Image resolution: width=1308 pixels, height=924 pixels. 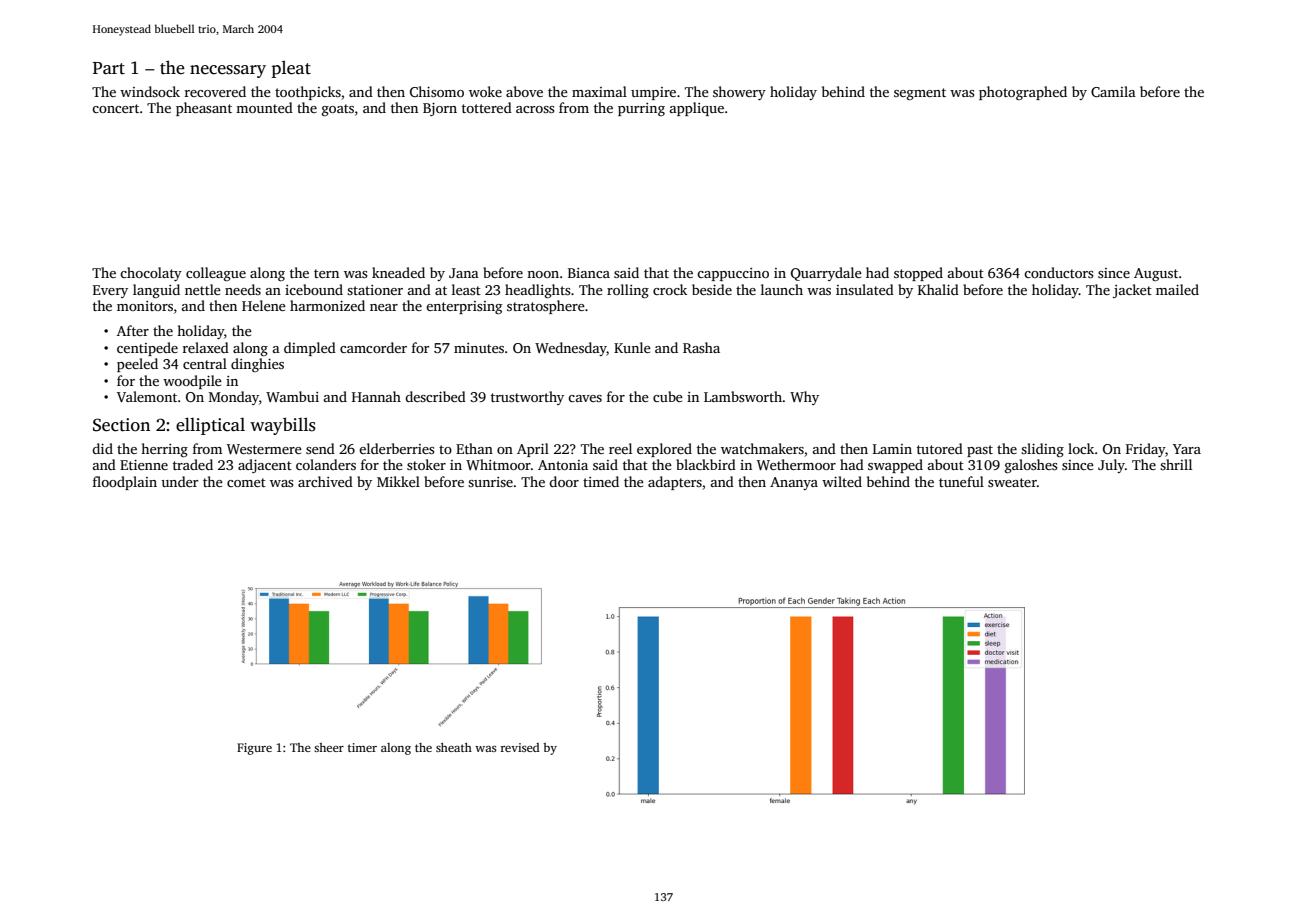 I want to click on Part, so click(x=109, y=68).
